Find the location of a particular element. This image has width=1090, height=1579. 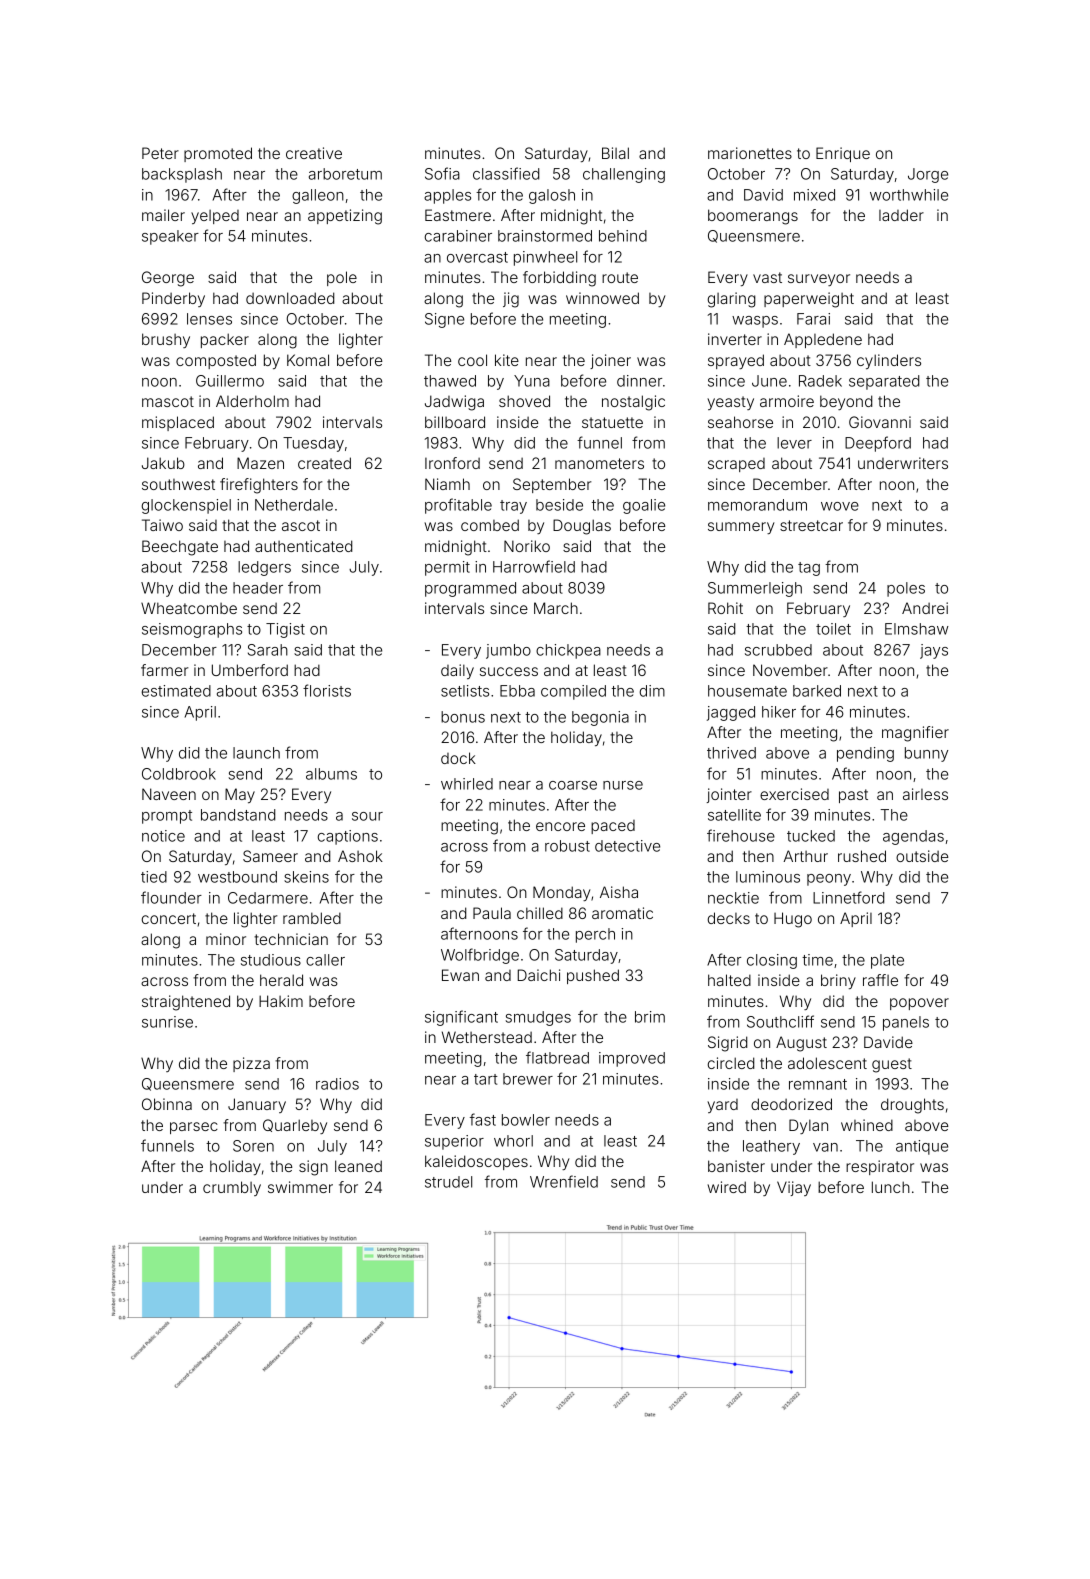

swimmer is located at coordinates (300, 1187).
